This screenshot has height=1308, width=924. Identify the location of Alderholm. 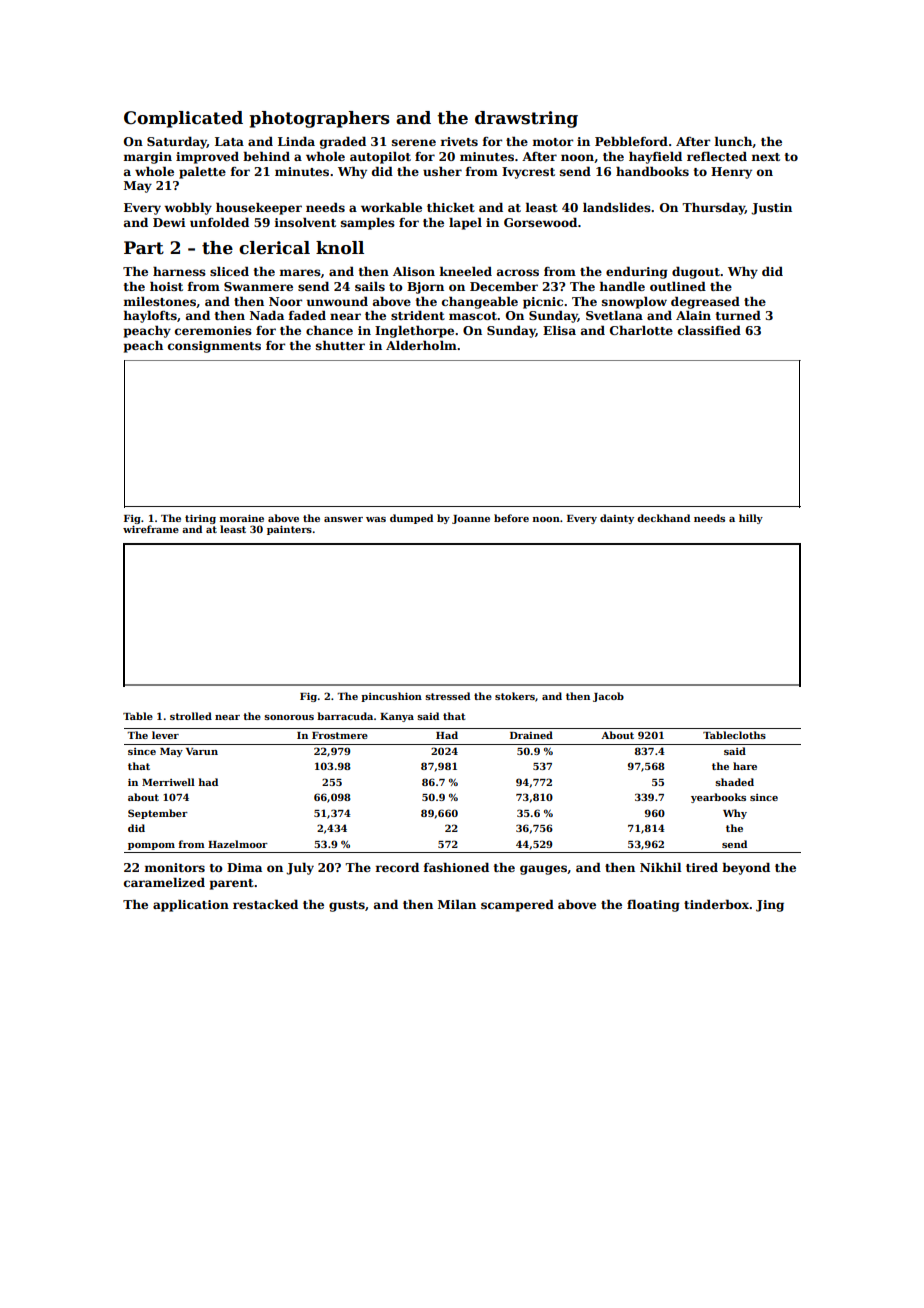
(421, 345).
